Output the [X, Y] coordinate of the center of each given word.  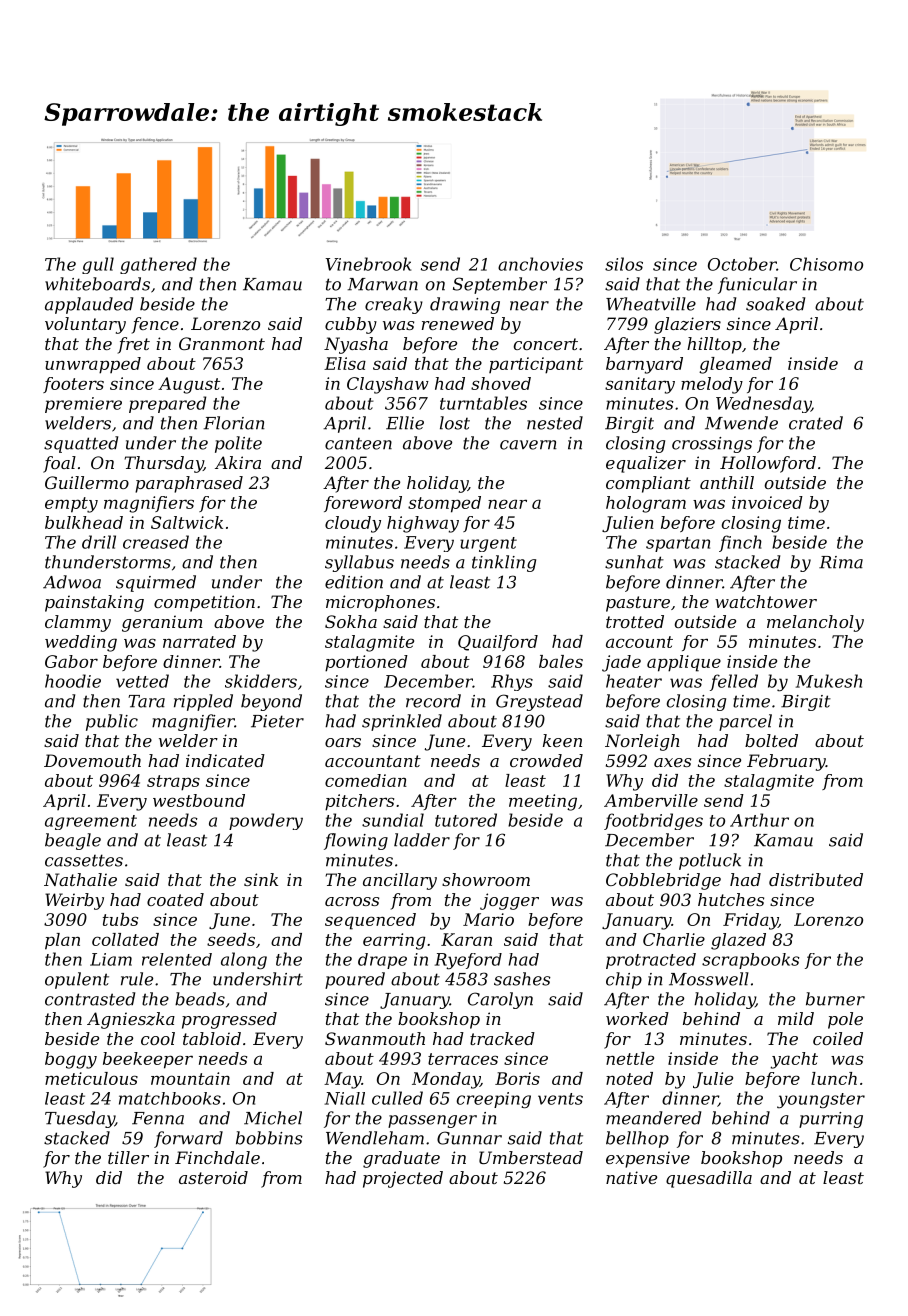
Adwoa [72, 582]
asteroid [213, 1177]
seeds [231, 939]
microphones [380, 603]
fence [155, 325]
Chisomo [826, 264]
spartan [678, 544]
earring [394, 941]
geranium [162, 623]
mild [796, 1018]
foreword [363, 504]
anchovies [540, 264]
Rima [841, 562]
